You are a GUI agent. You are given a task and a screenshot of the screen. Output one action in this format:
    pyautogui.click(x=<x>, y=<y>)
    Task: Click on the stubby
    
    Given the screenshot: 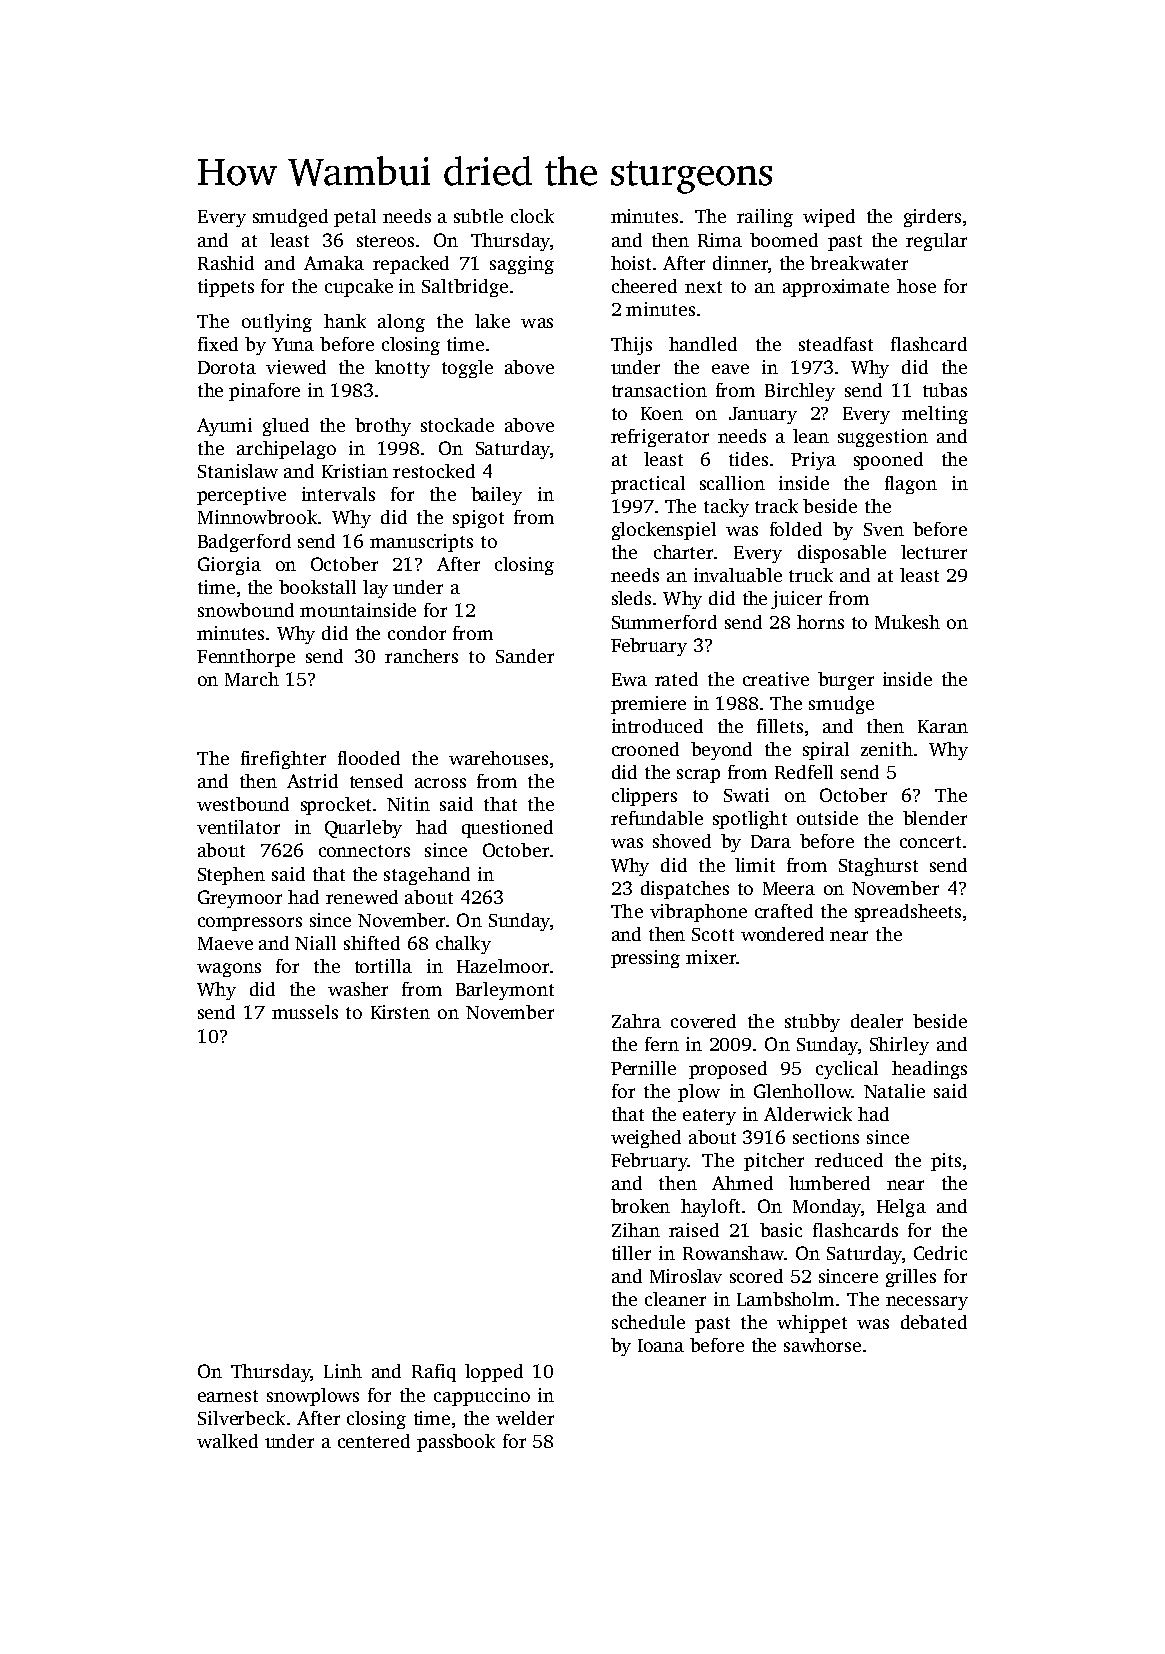 What is the action you would take?
    pyautogui.click(x=812, y=1023)
